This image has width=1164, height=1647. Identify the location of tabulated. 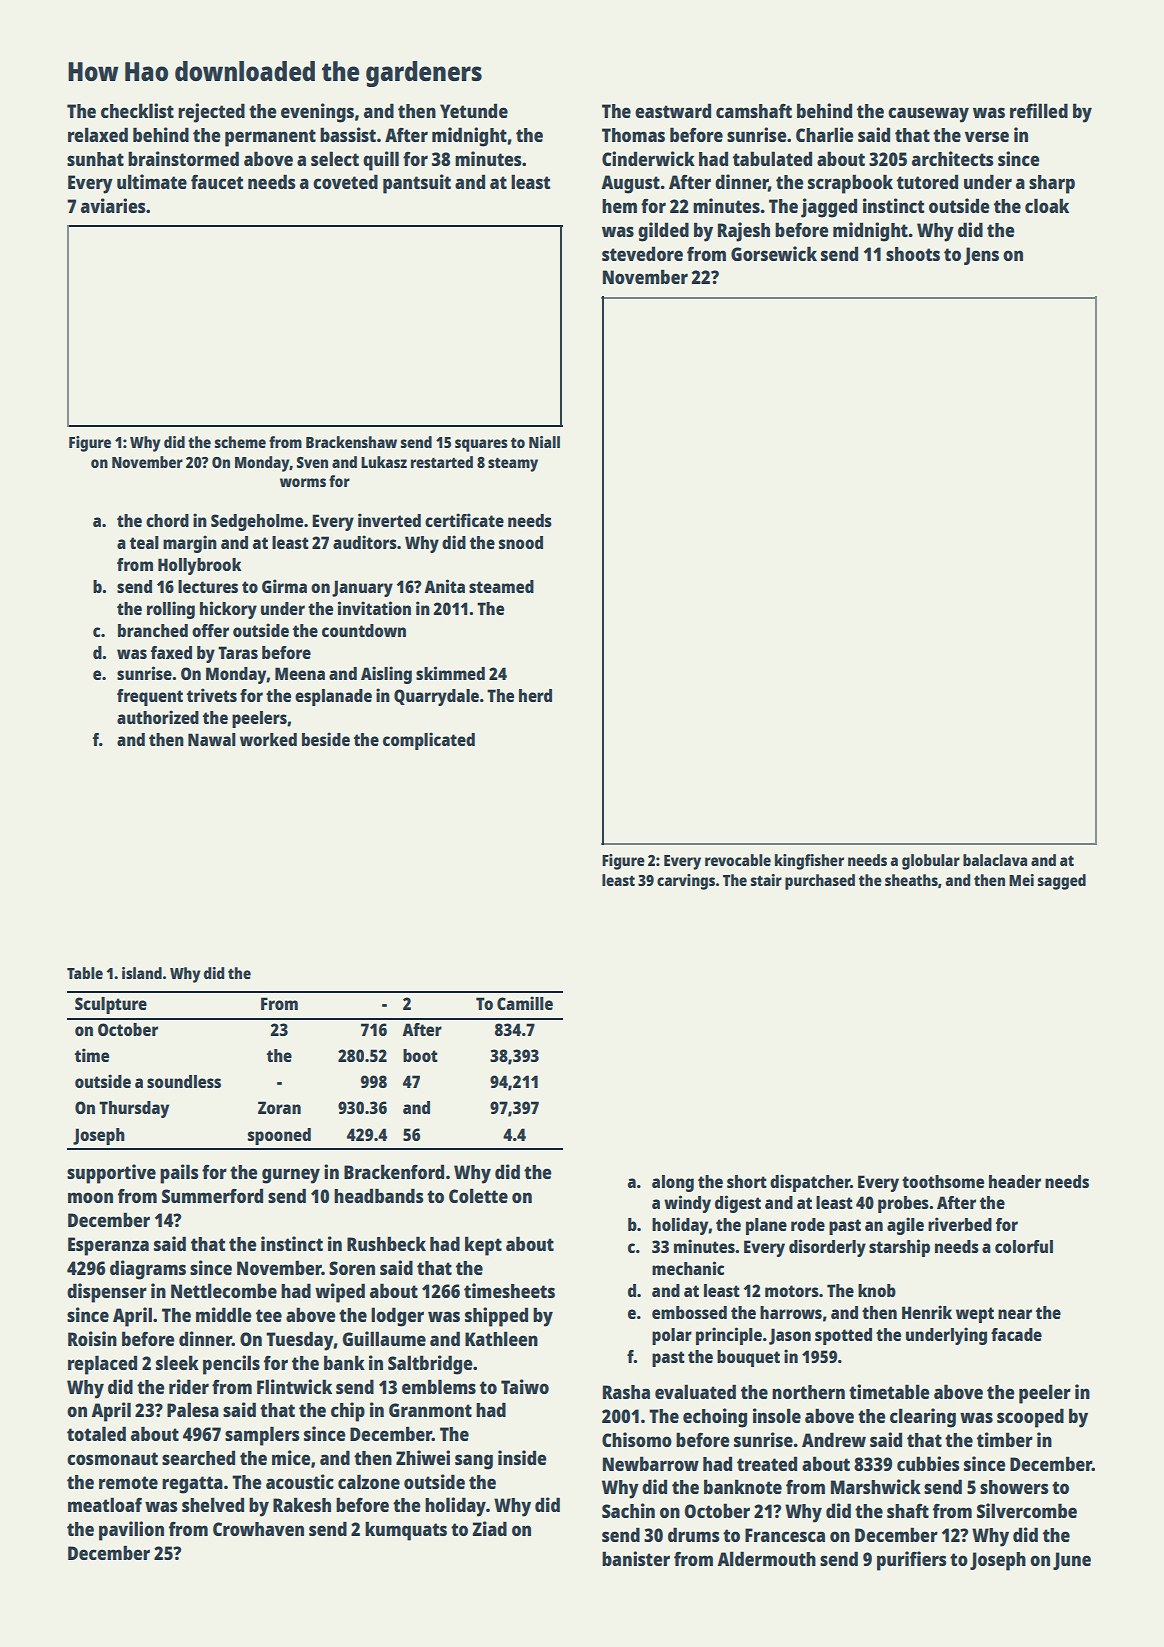
(772, 158).
